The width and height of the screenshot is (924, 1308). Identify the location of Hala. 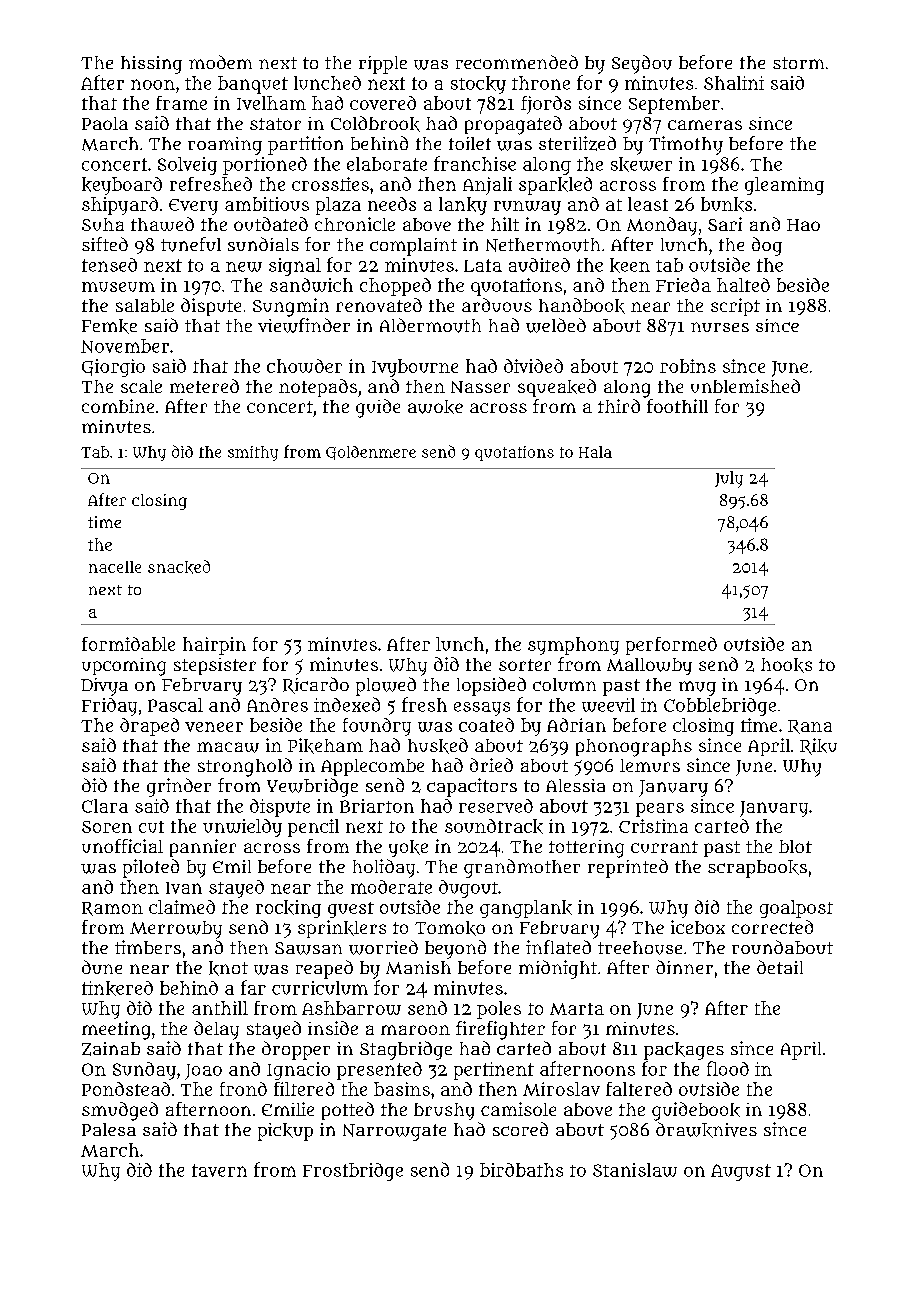
(595, 452).
